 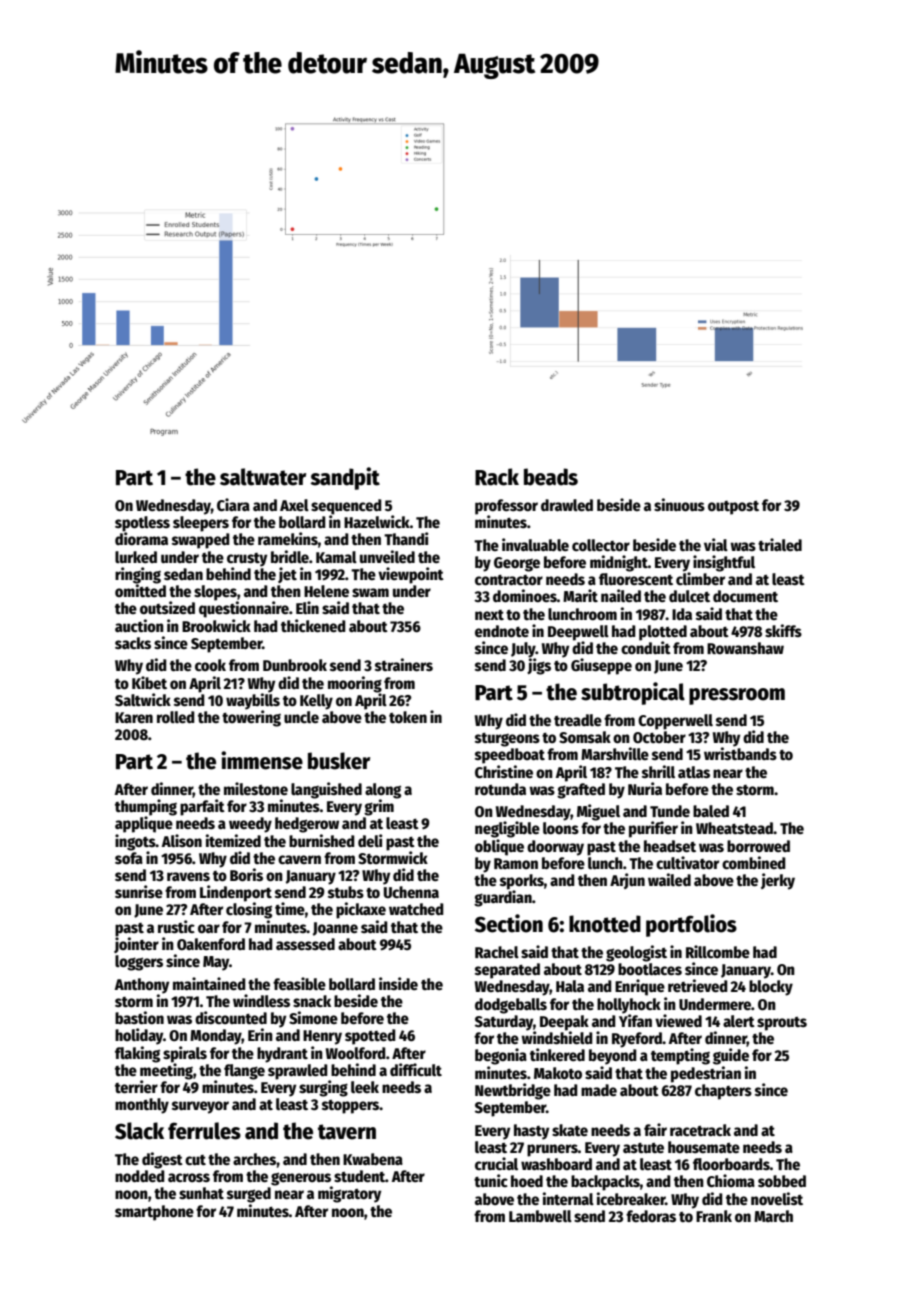 What do you see at coordinates (540, 1216) in the screenshot?
I see `Lambwell` at bounding box center [540, 1216].
